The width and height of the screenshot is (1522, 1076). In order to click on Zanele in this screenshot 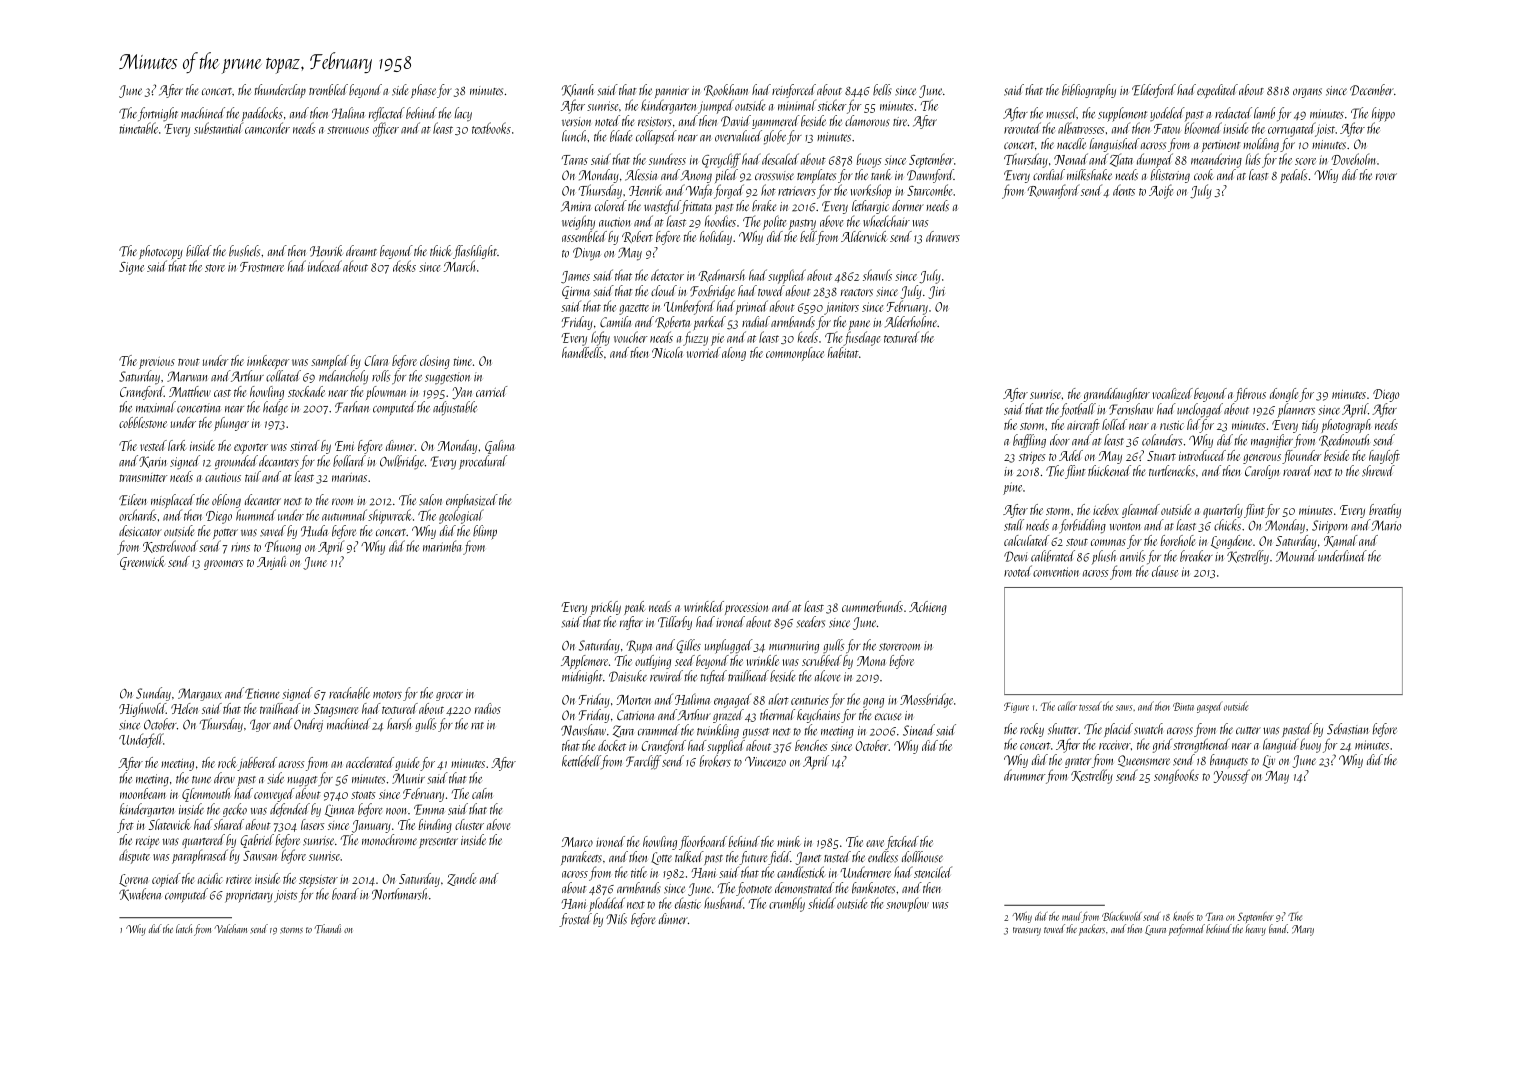, I will do `click(461, 879)`.
